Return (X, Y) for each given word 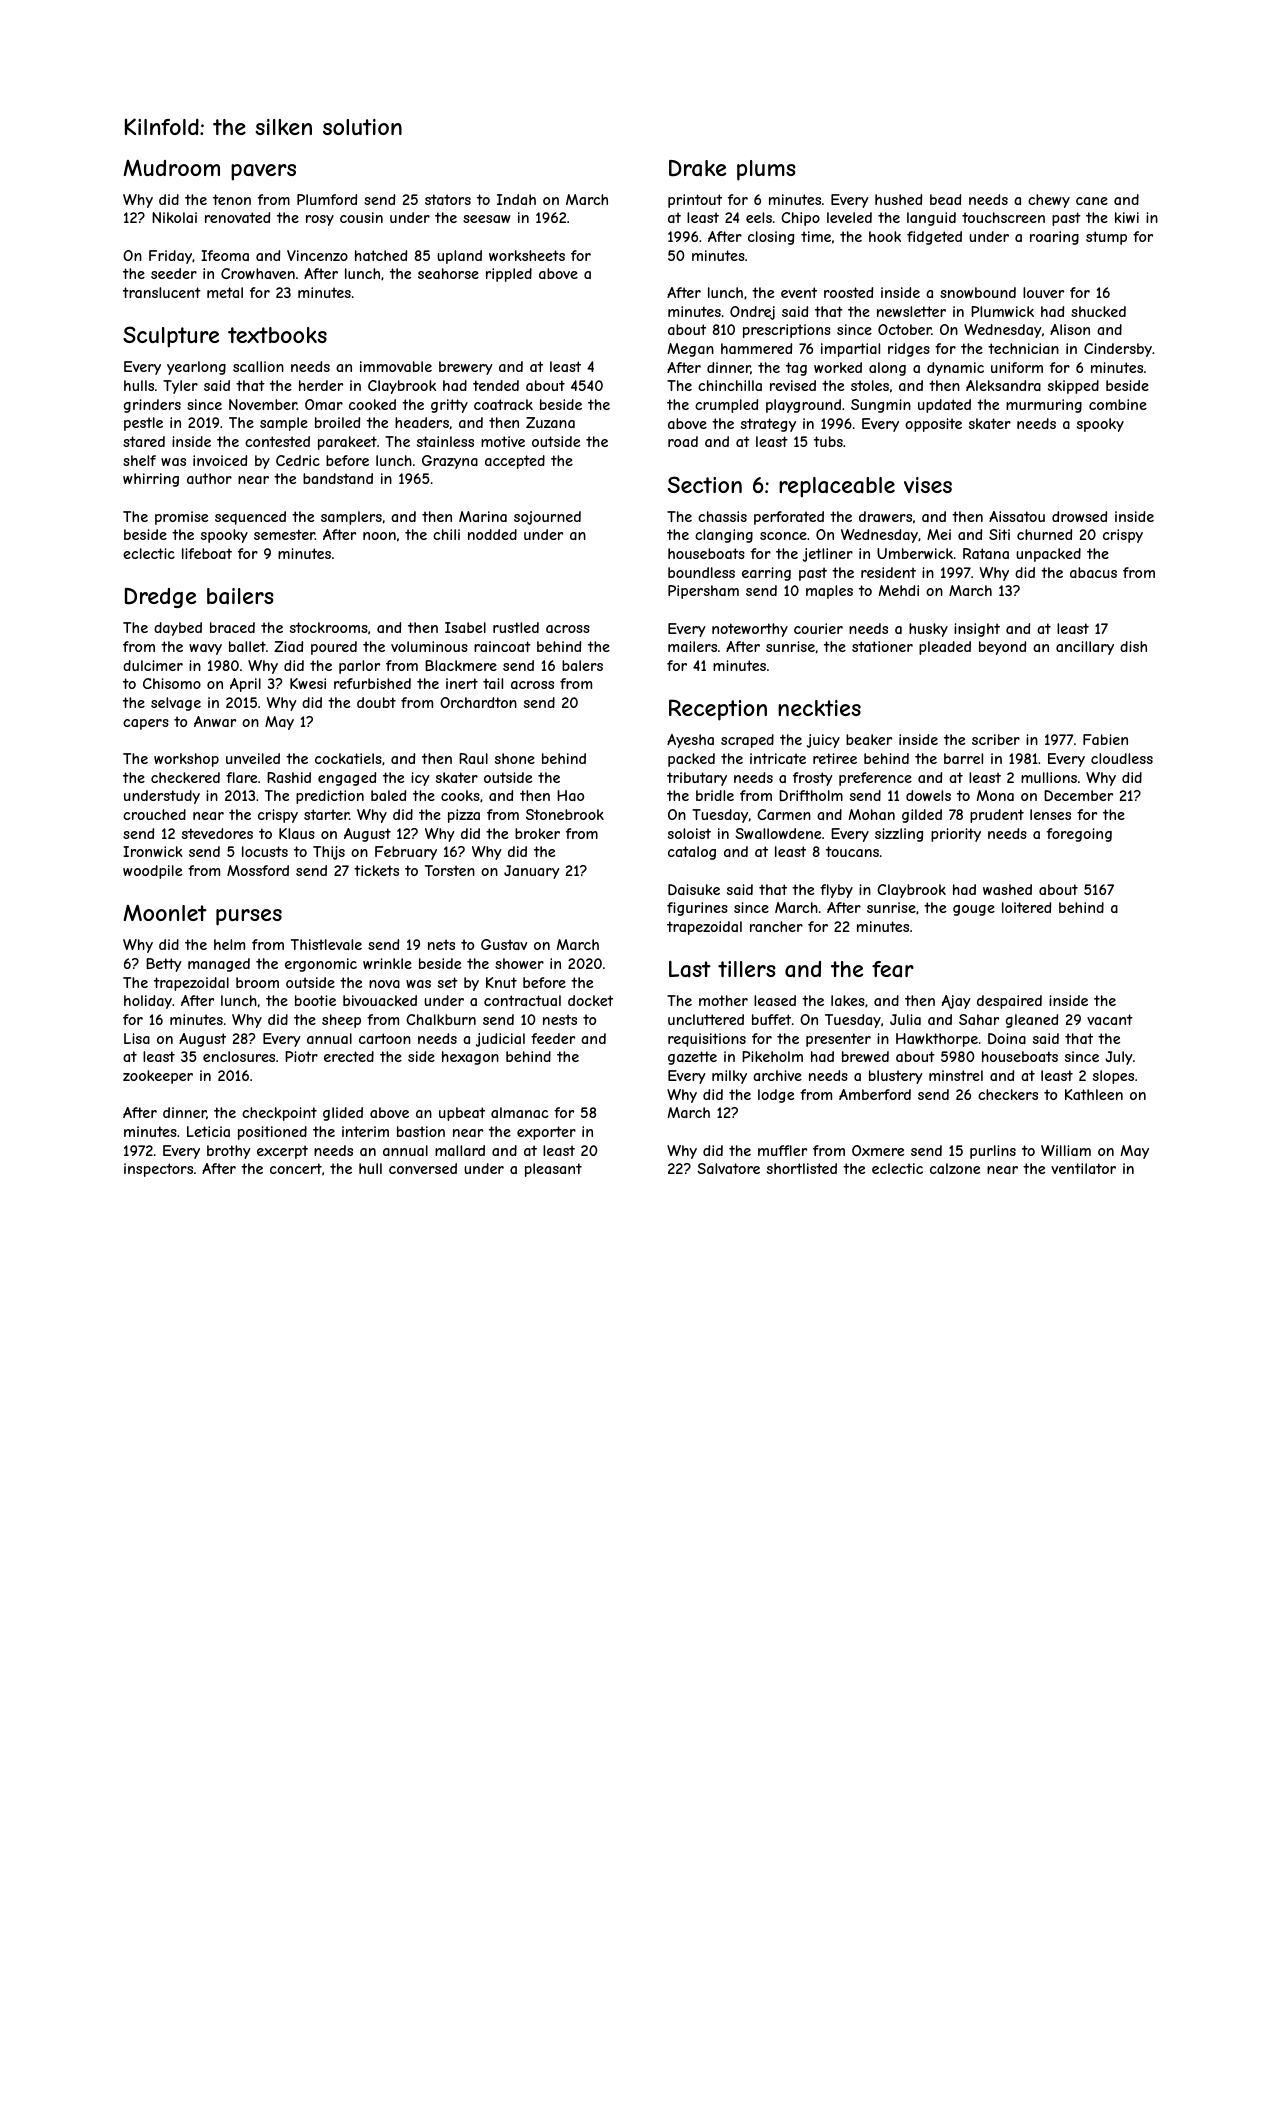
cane (1092, 201)
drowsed (1079, 516)
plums (766, 170)
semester (284, 534)
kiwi (1127, 217)
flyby (836, 891)
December (1078, 795)
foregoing (1079, 835)
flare (241, 777)
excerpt (282, 1152)
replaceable (837, 487)
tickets (376, 870)
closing (771, 238)
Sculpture (171, 337)
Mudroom (171, 167)
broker (537, 833)
